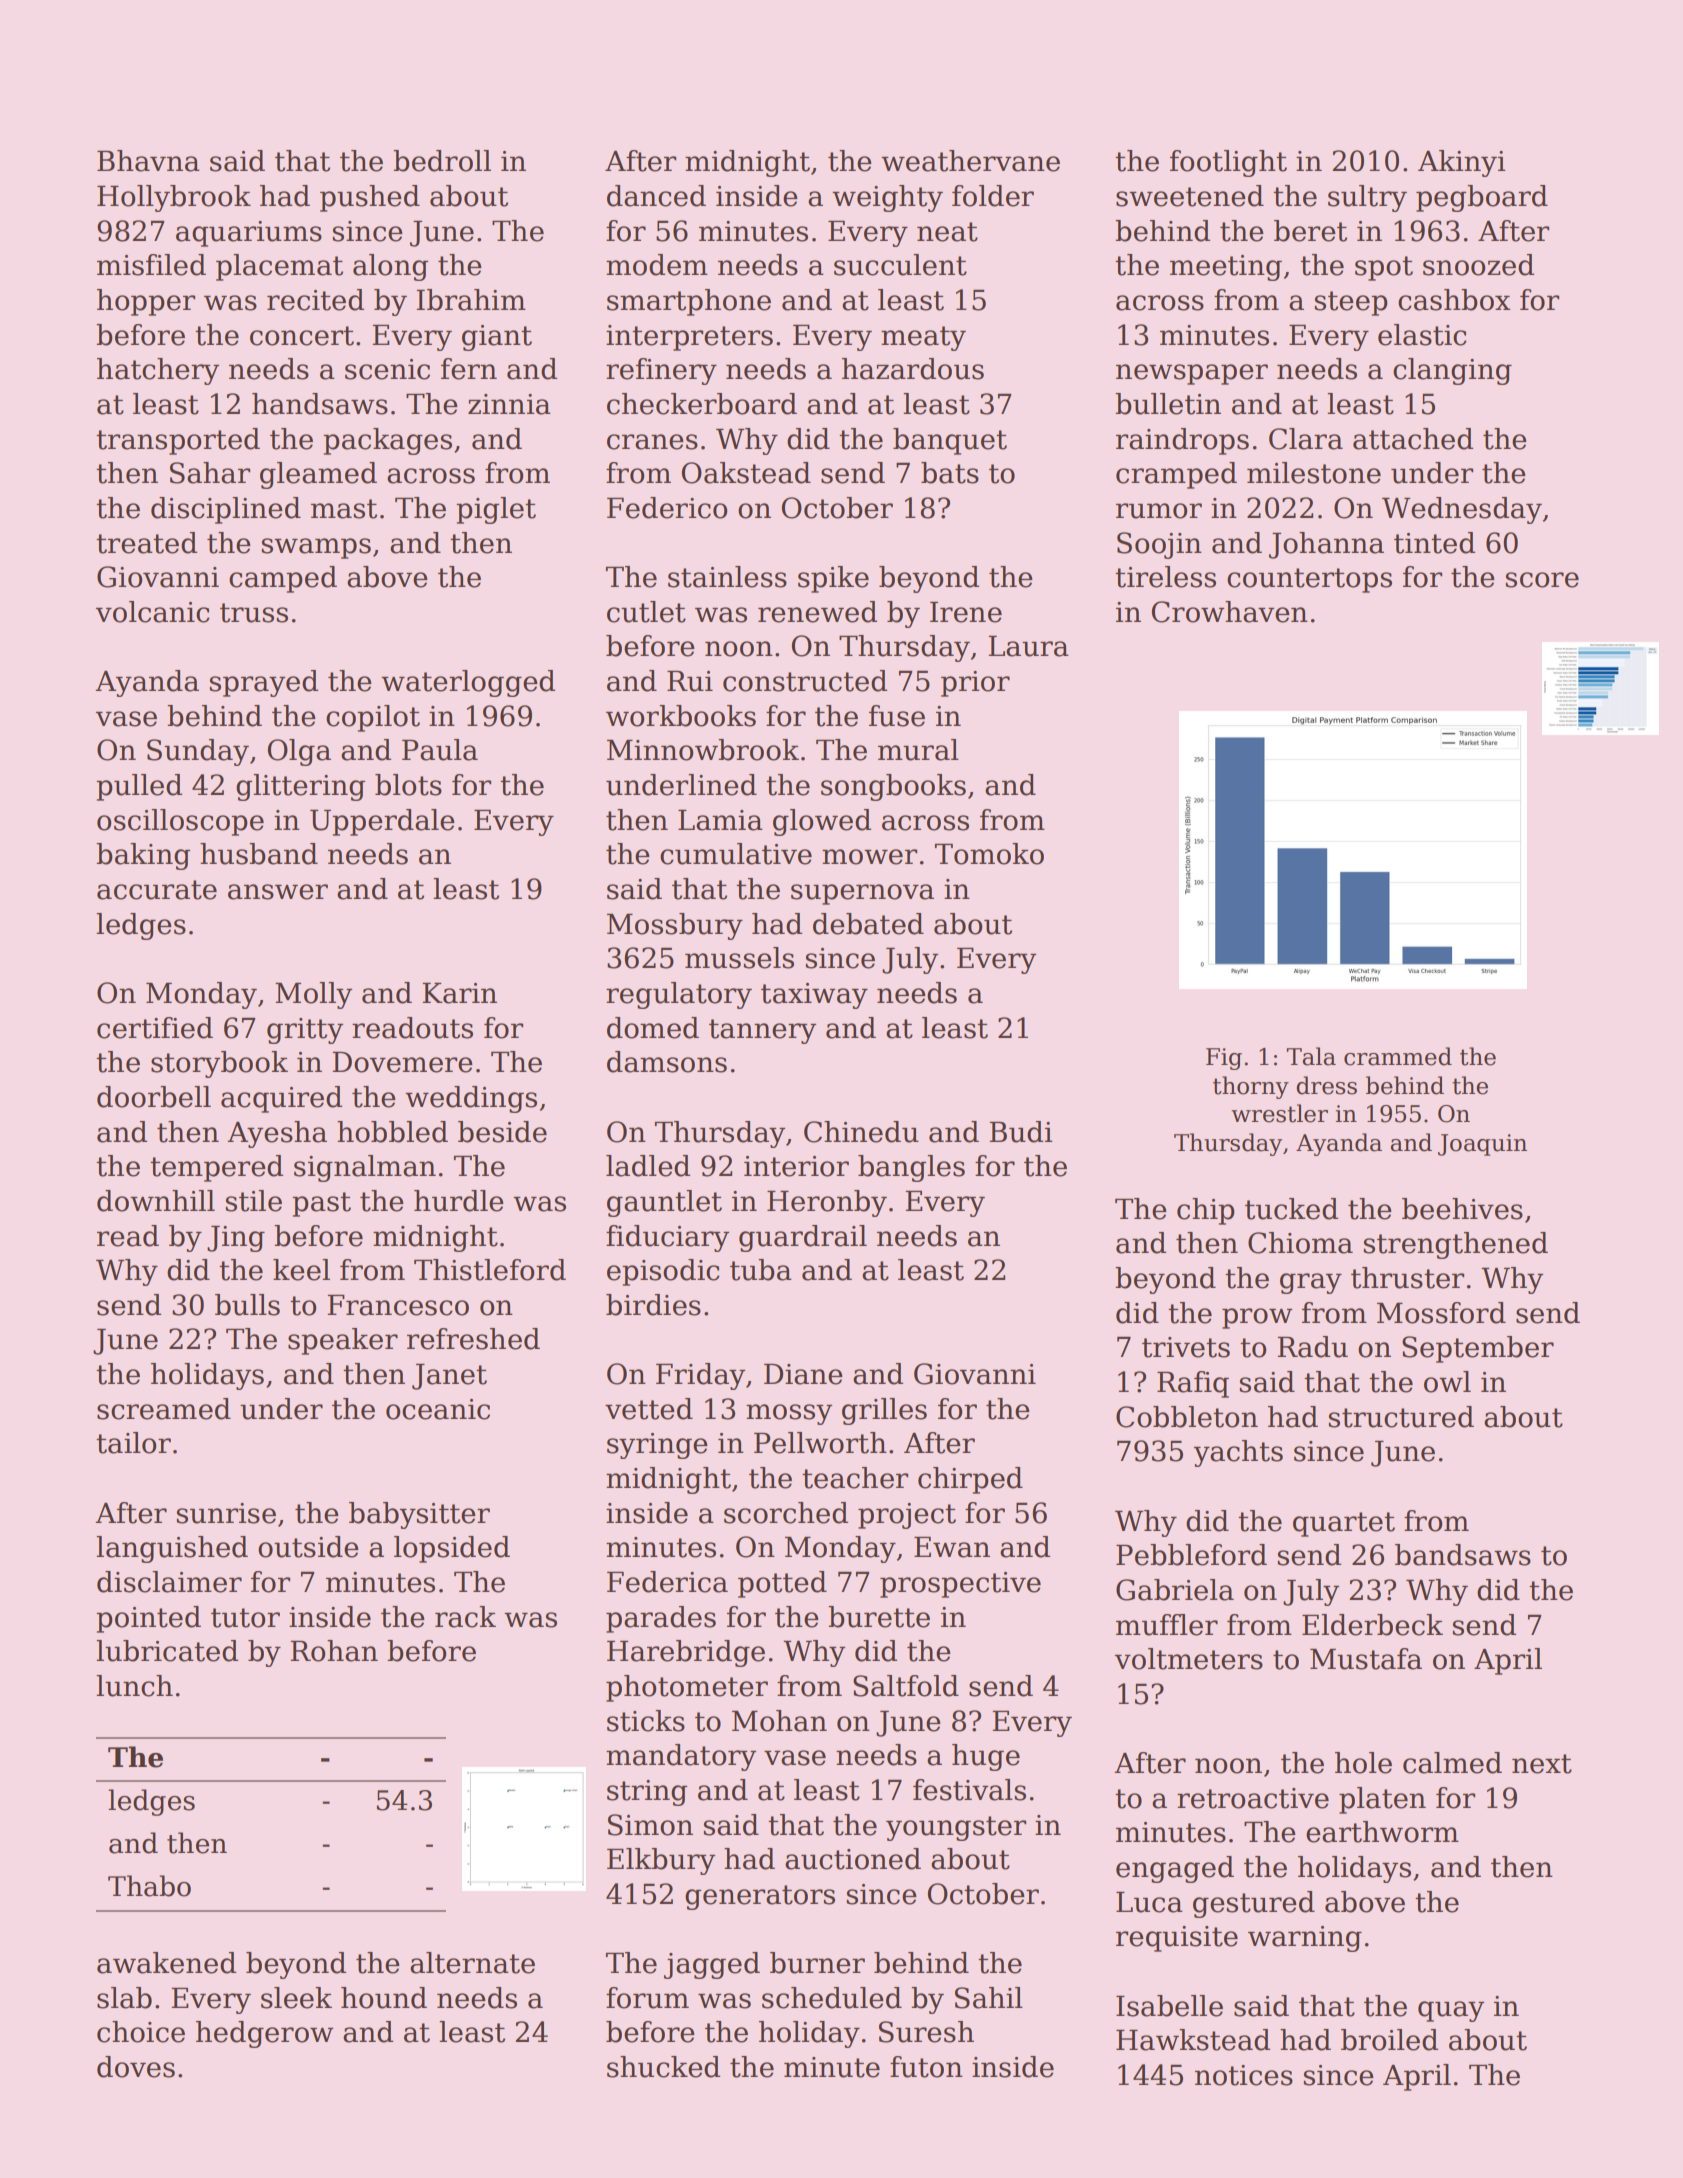  Describe the element at coordinates (1228, 163) in the screenshot. I see `footlight` at that location.
